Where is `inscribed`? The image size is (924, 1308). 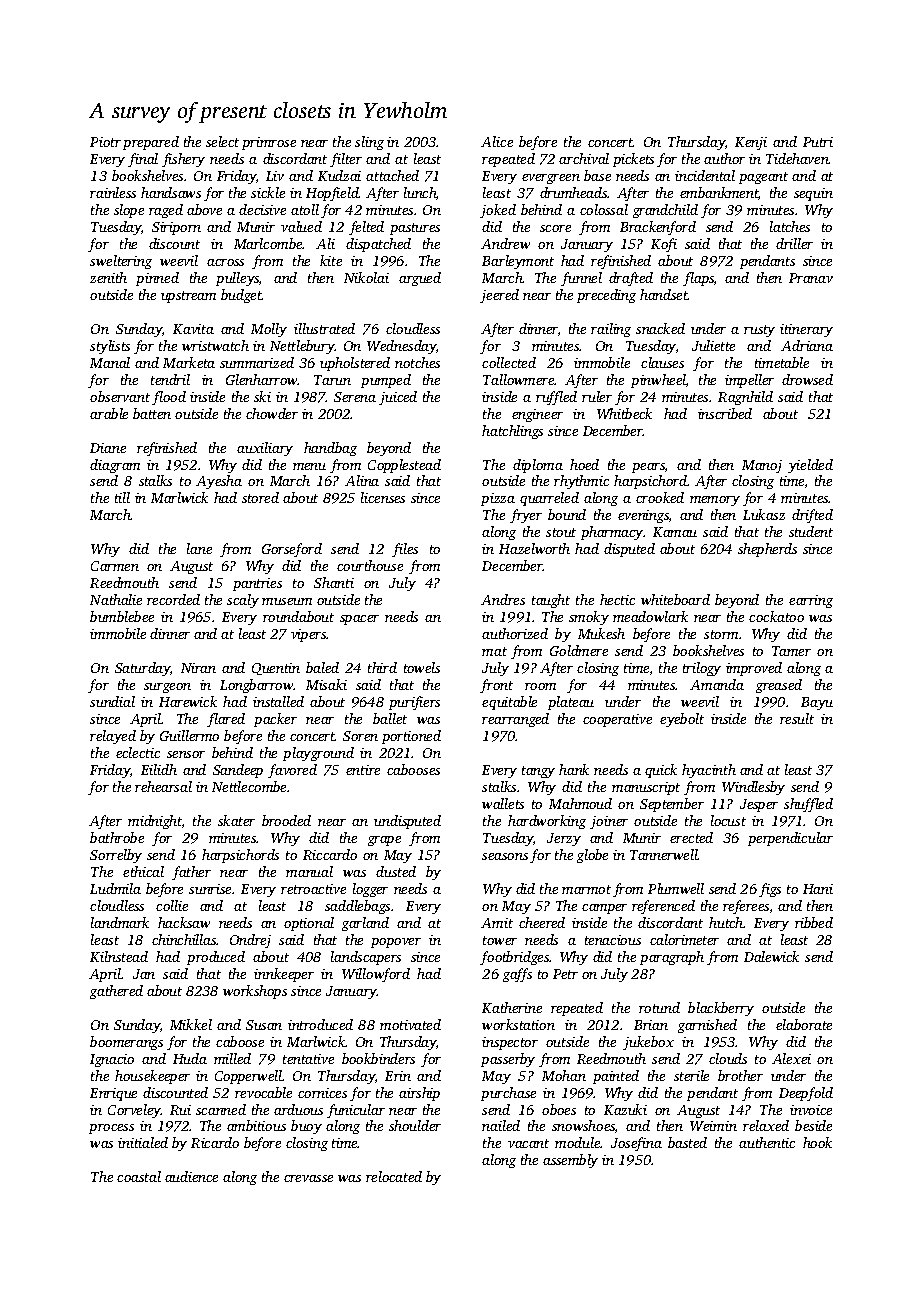 inscribed is located at coordinates (725, 413).
